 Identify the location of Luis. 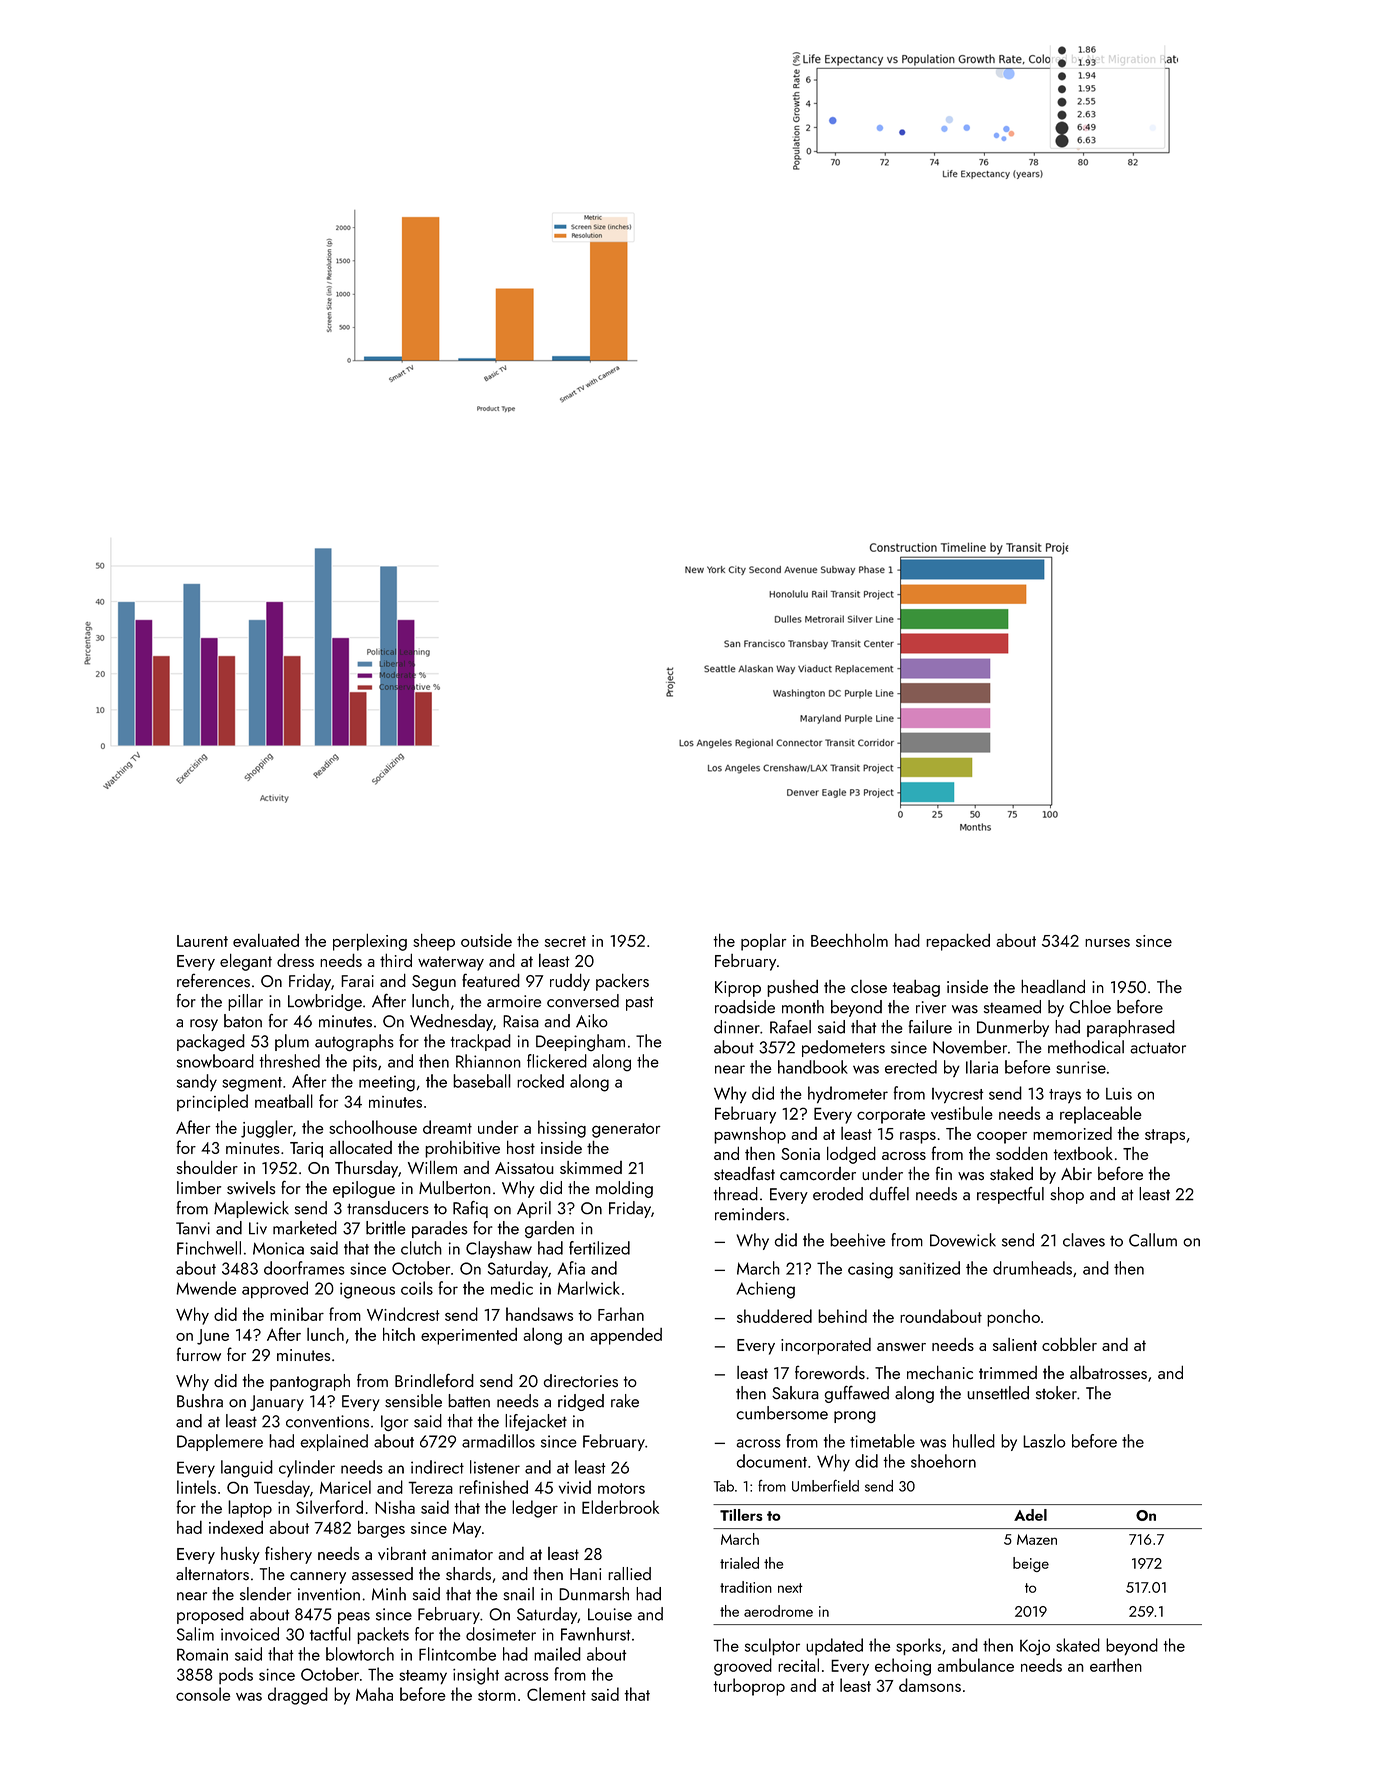
(1119, 1094).
